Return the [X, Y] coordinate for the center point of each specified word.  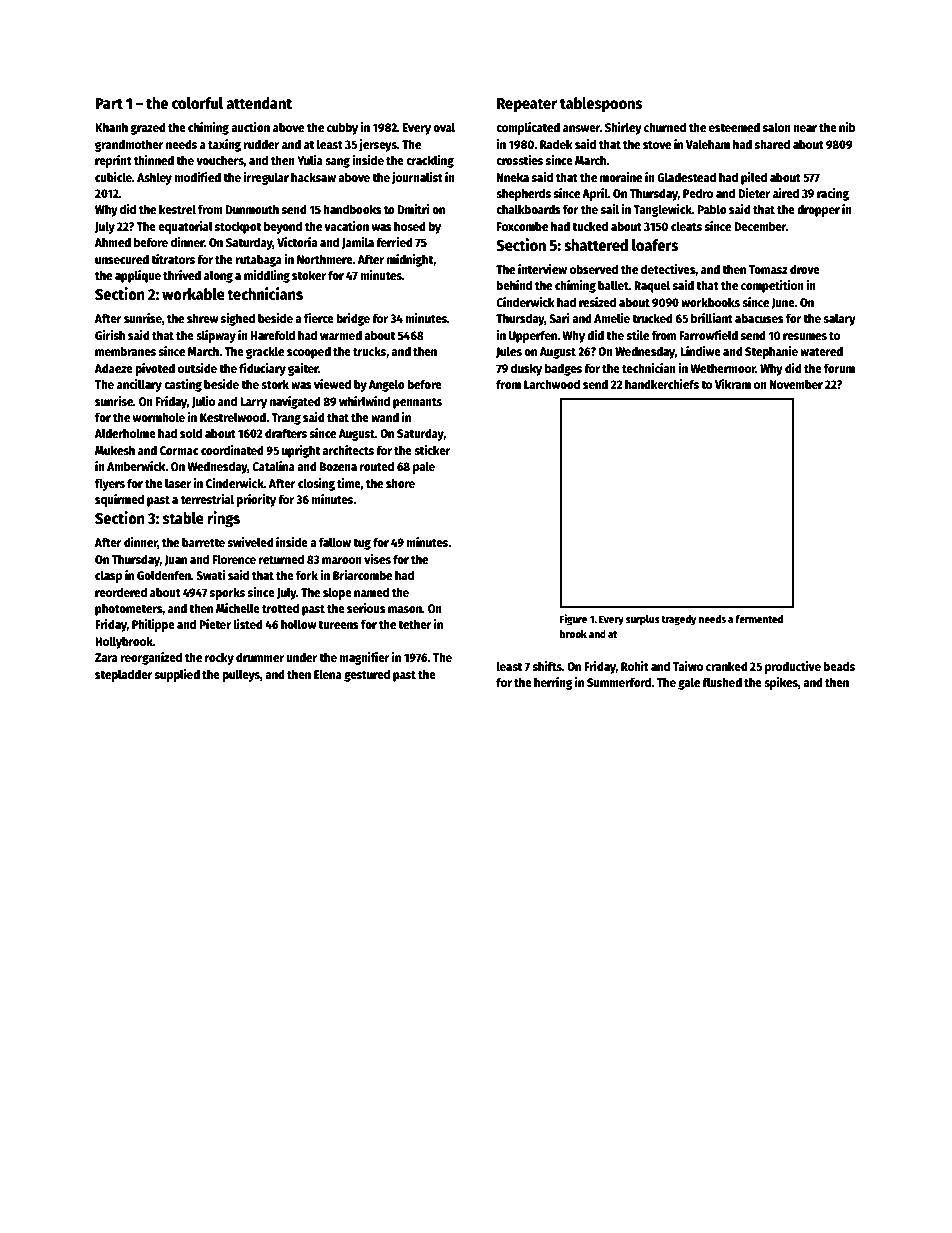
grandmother [129, 145]
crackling [430, 161]
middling [267, 276]
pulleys [241, 675]
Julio [203, 402]
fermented [759, 619]
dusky [526, 369]
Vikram [733, 384]
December [760, 226]
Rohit [635, 666]
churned [665, 127]
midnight [410, 260]
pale [424, 467]
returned [281, 559]
